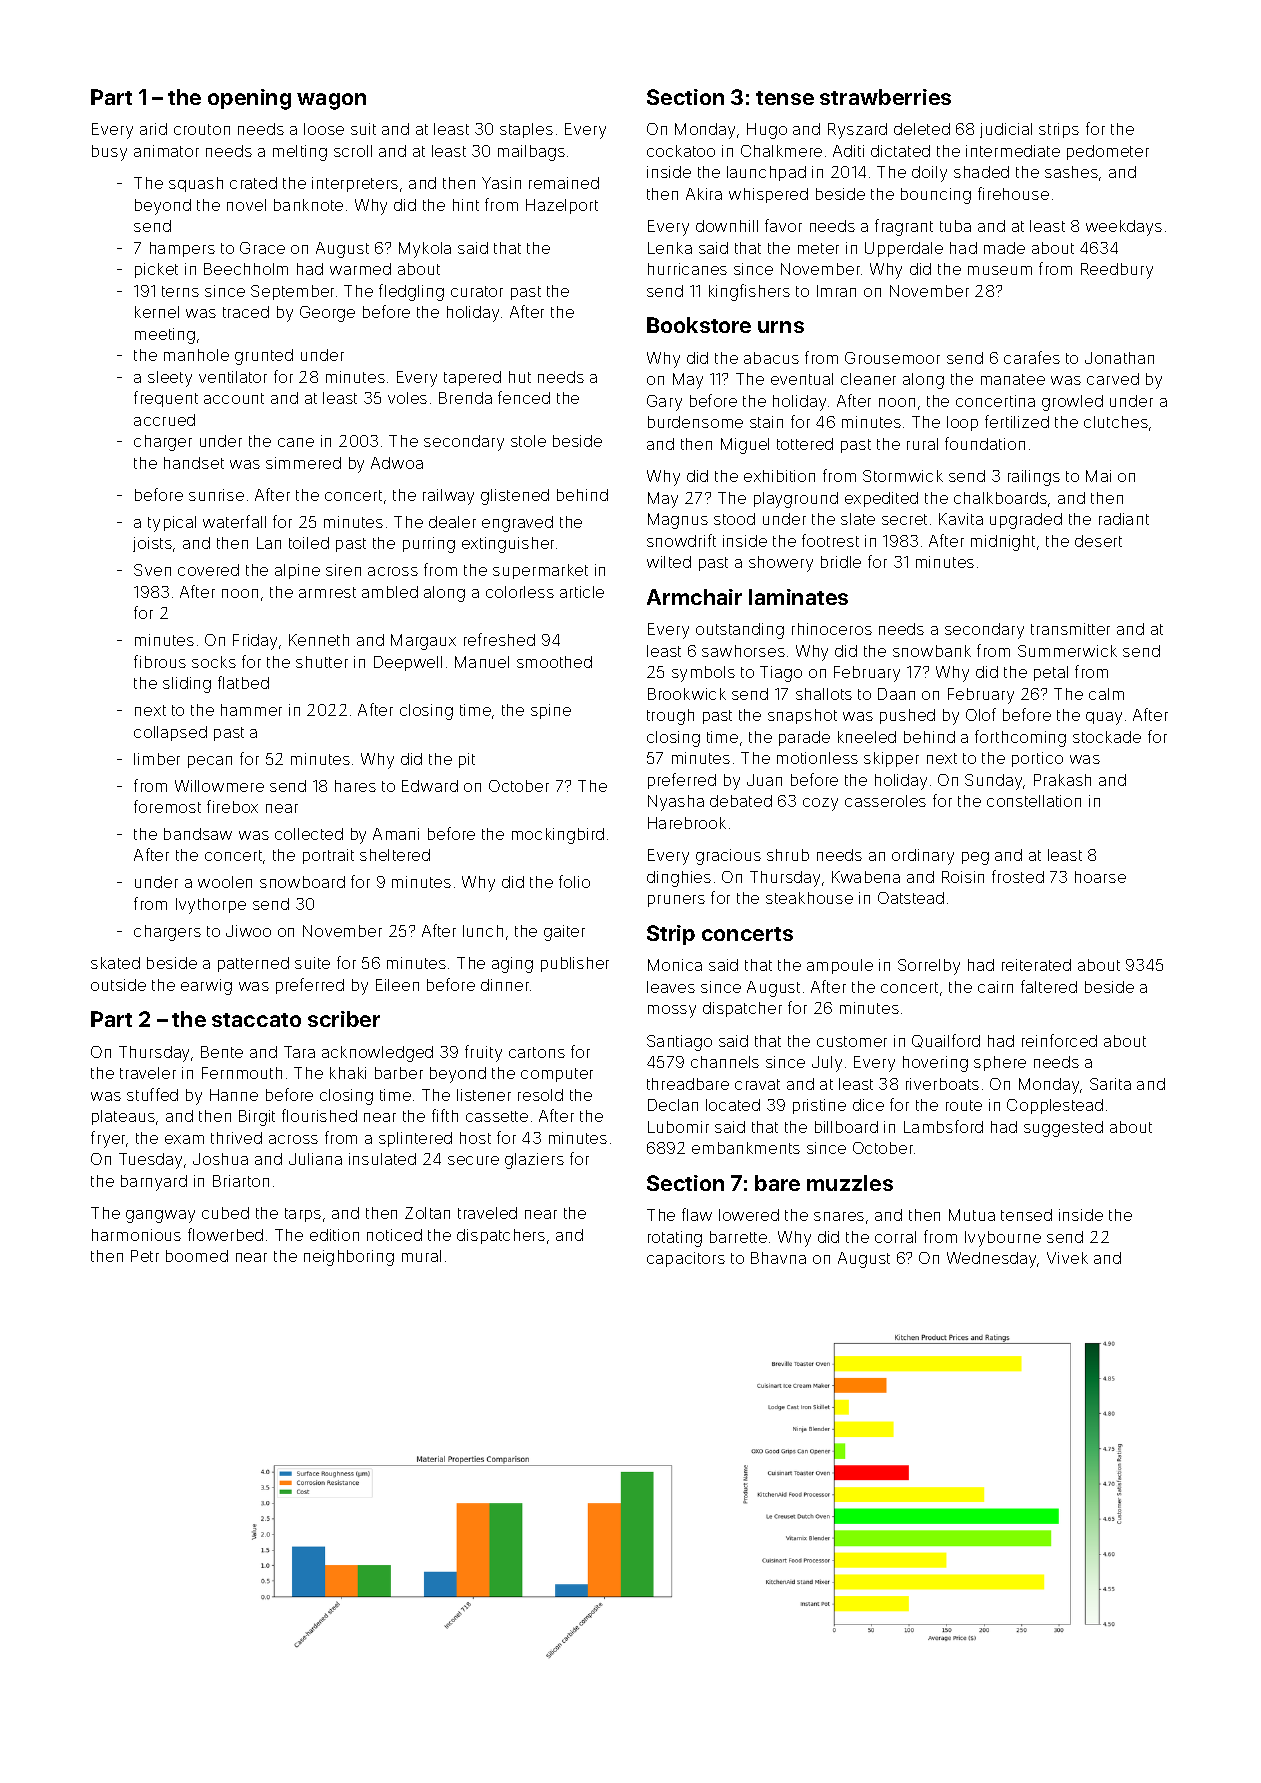  I want to click on mural, so click(421, 1256).
